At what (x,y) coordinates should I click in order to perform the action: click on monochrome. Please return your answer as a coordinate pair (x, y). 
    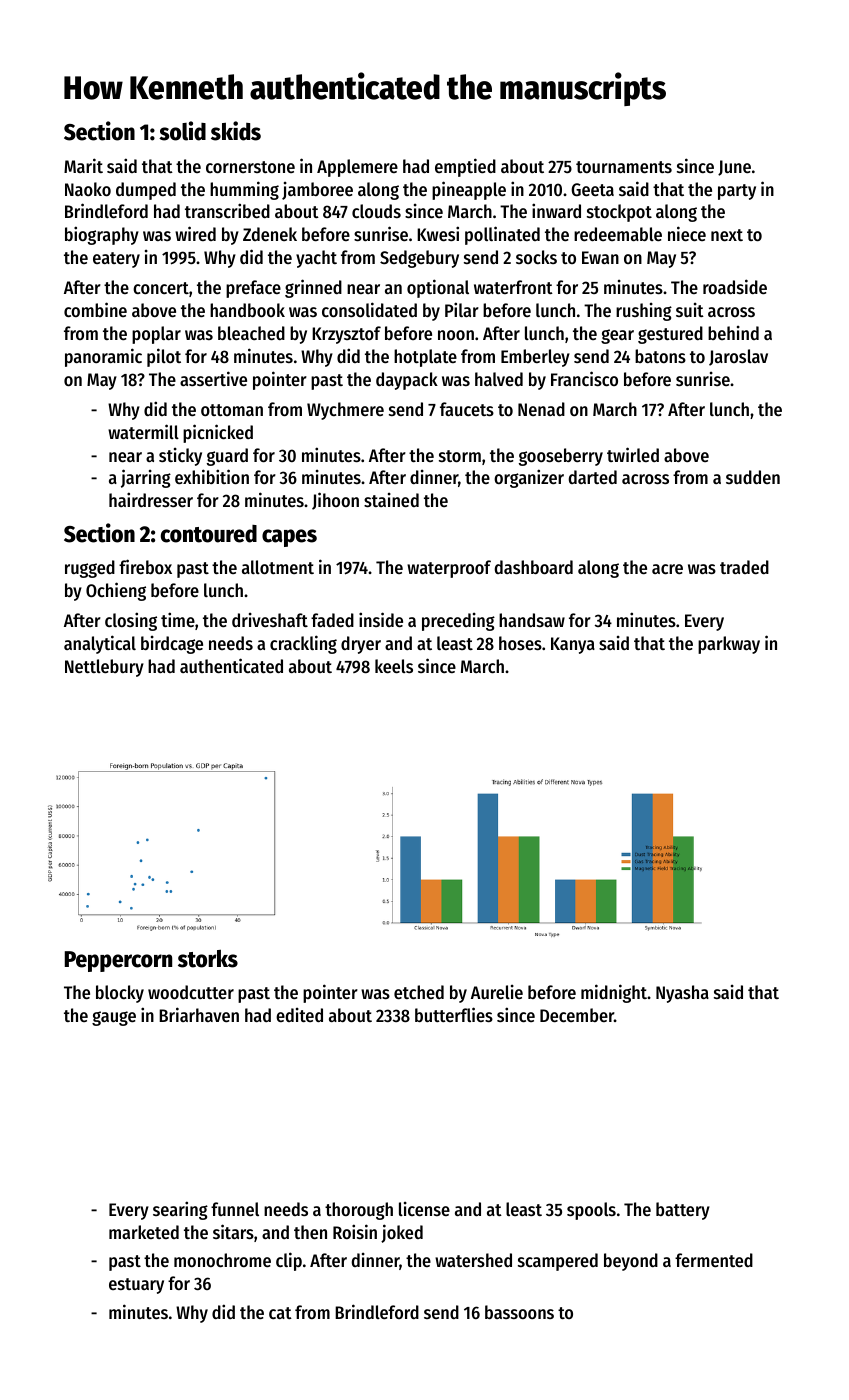
    Looking at the image, I should click on (222, 1260).
